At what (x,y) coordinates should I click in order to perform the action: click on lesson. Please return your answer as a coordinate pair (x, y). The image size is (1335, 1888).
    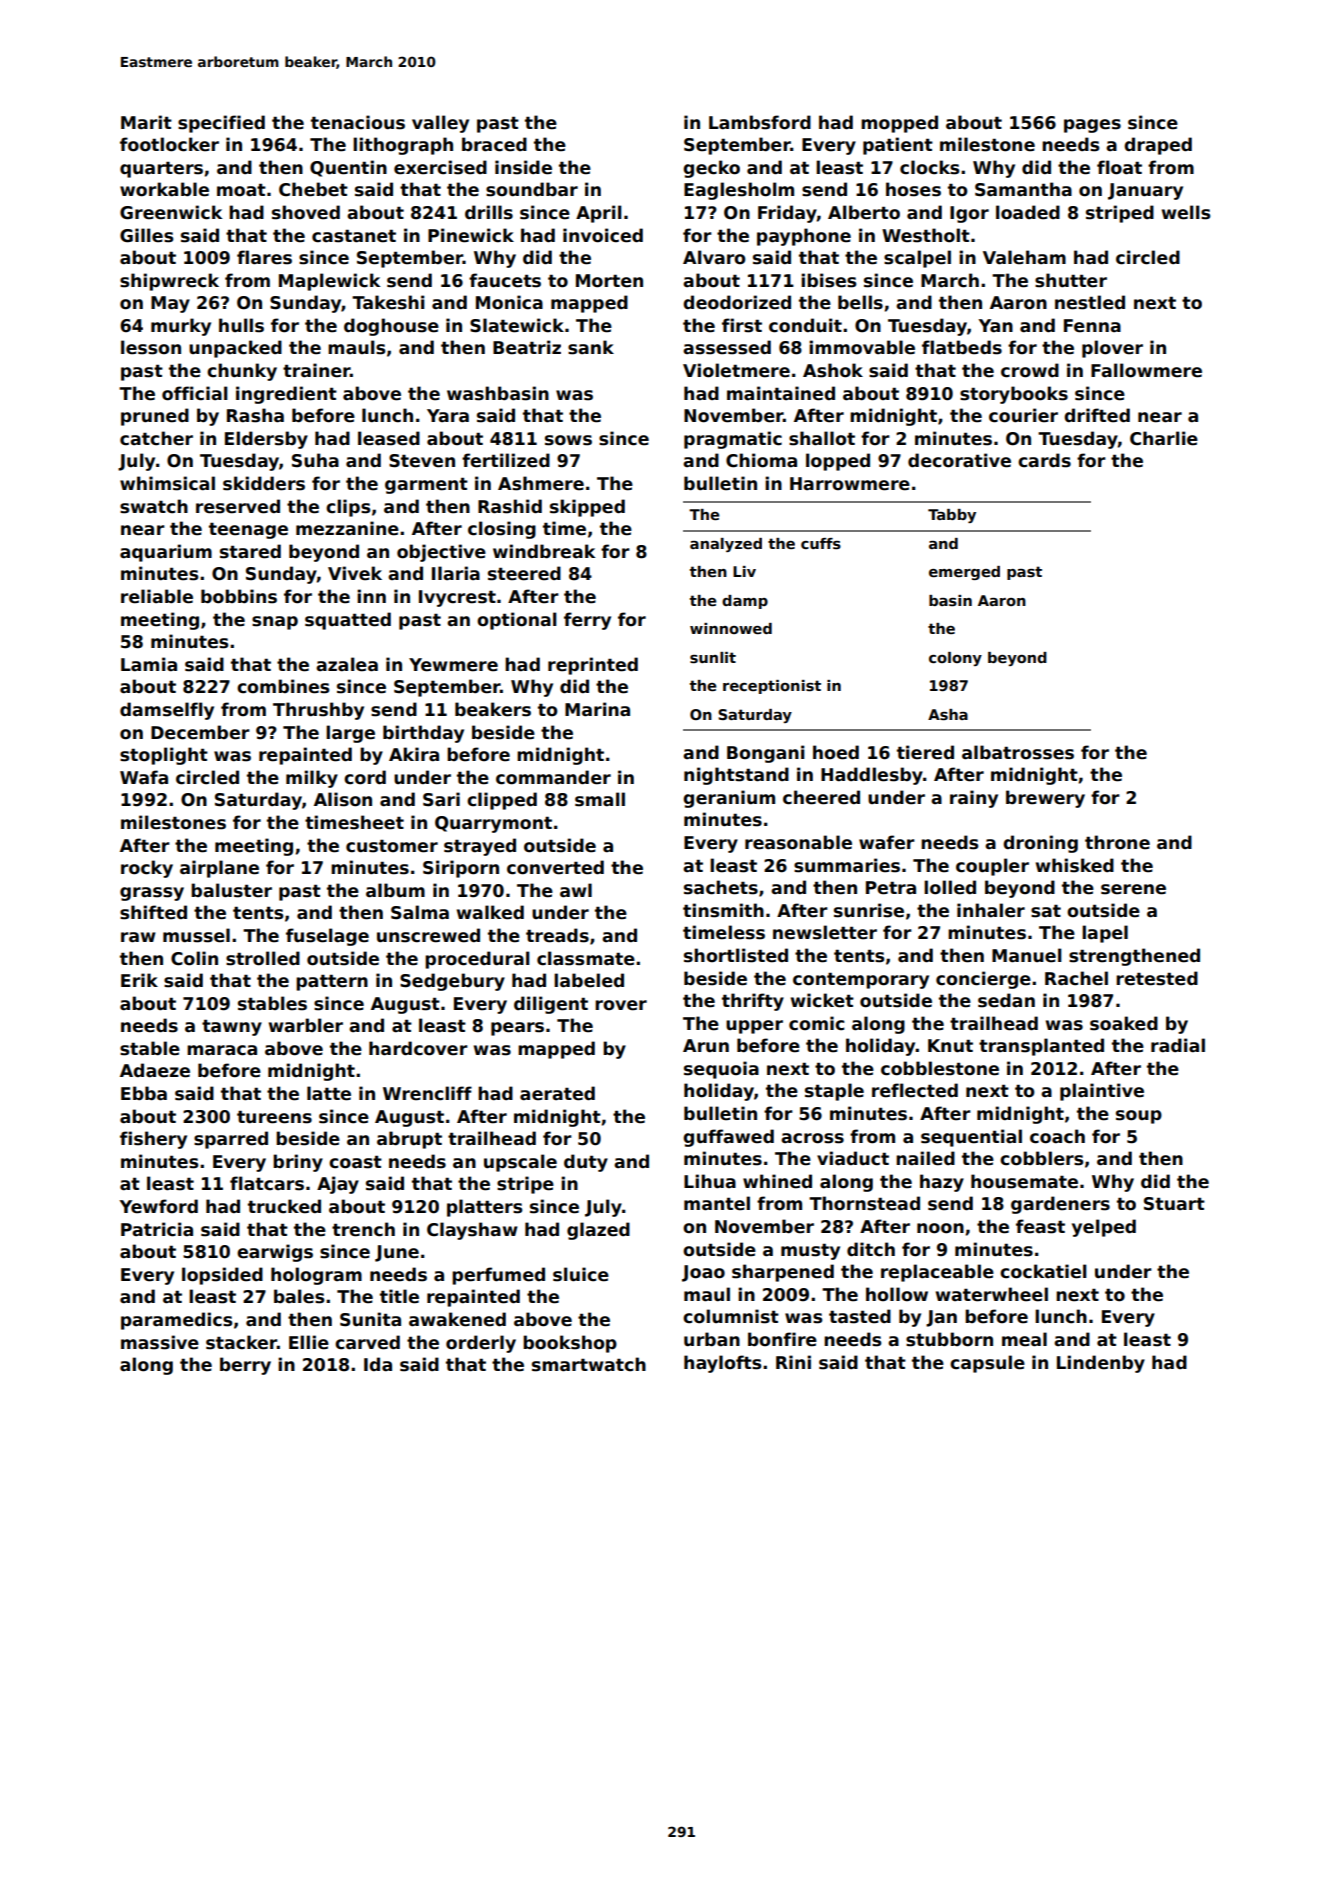
    Looking at the image, I should click on (151, 347).
